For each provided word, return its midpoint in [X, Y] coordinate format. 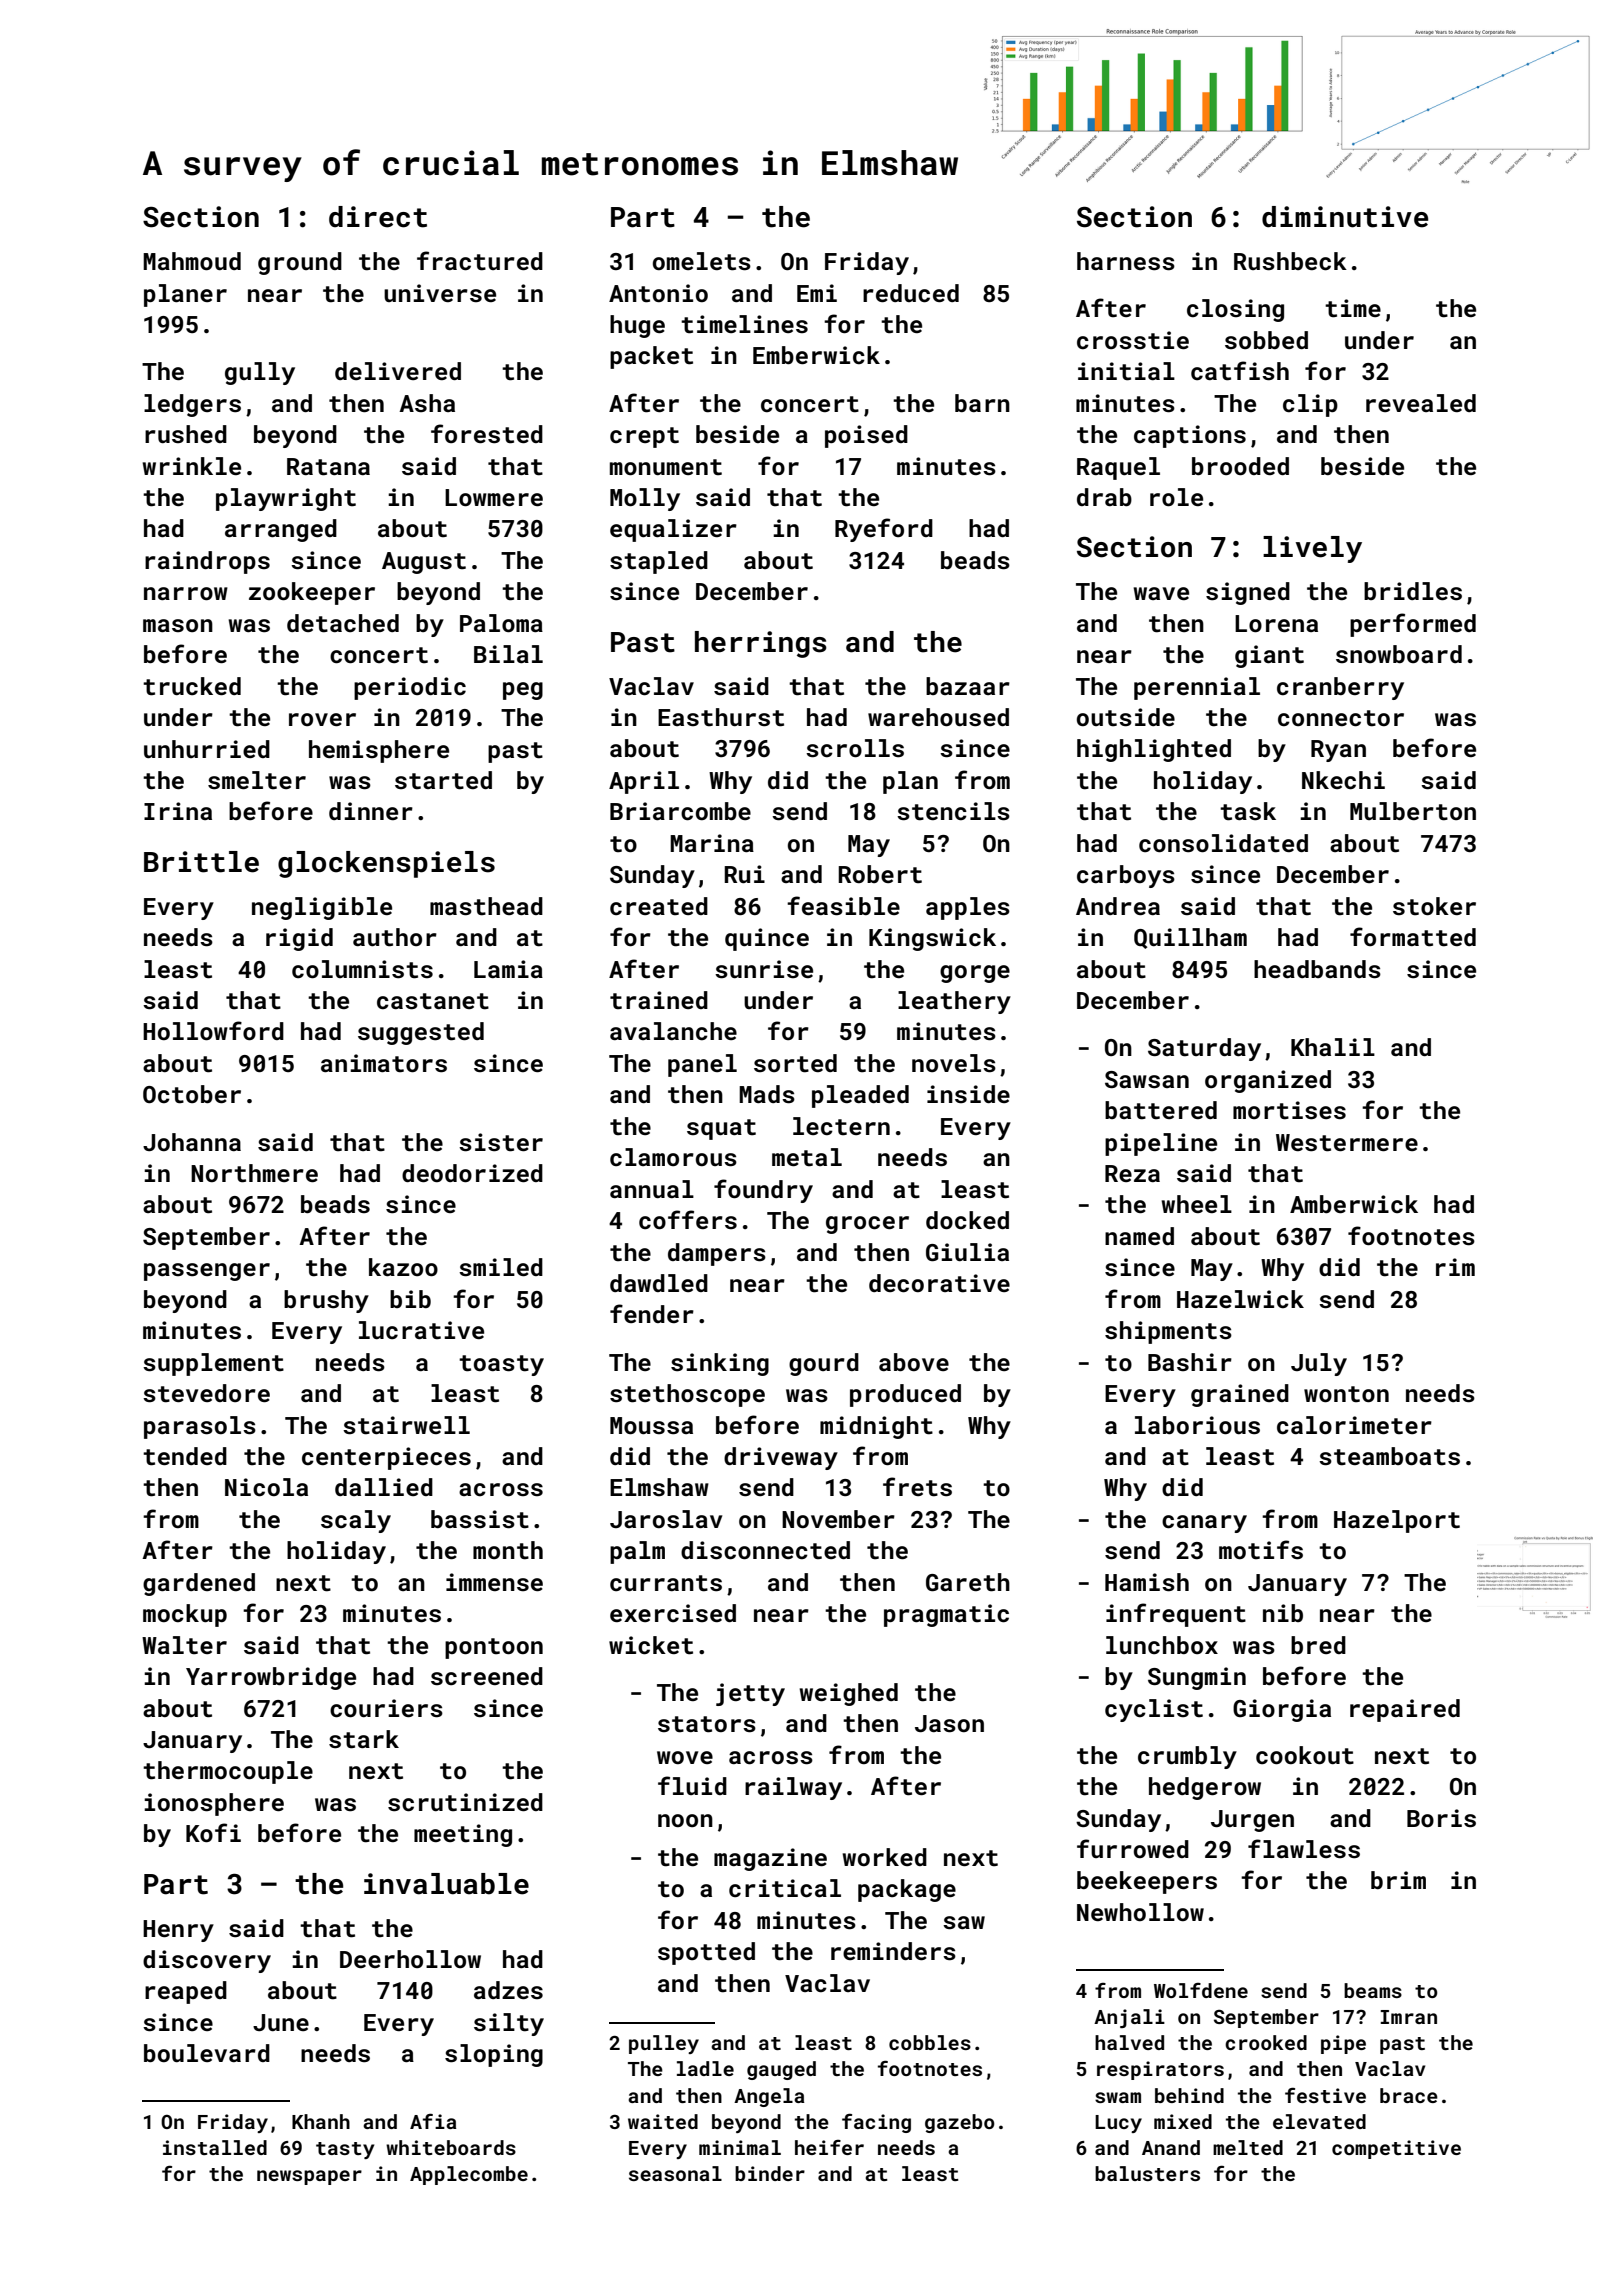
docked [967, 1220]
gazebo [960, 2123]
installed [215, 2147]
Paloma [501, 623]
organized [1268, 1081]
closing [1235, 310]
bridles [1413, 591]
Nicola [266, 1487]
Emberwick [816, 355]
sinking [720, 1364]
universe [440, 293]
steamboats [1389, 1456]
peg [523, 691]
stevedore [206, 1393]
